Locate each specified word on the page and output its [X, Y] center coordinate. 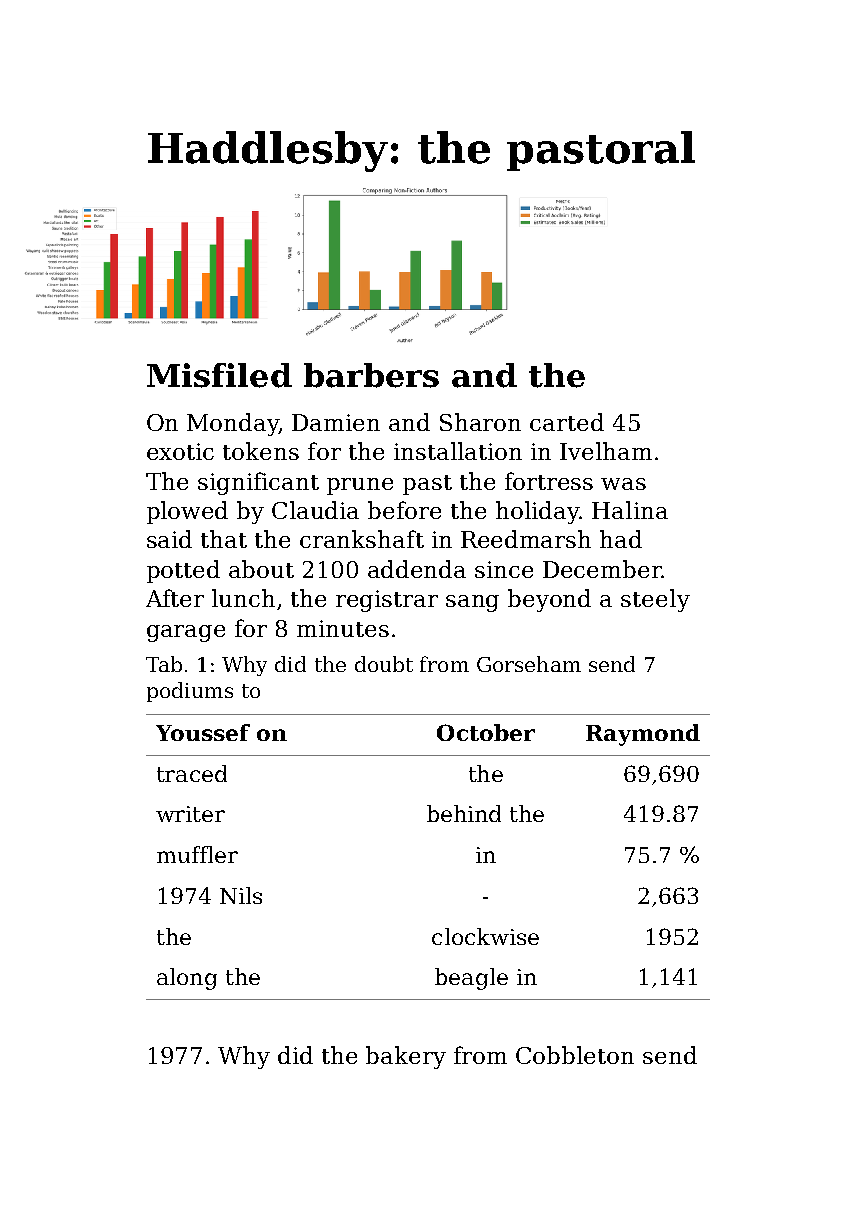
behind [464, 813]
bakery [406, 1057]
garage [186, 633]
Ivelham [606, 451]
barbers [371, 375]
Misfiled [219, 375]
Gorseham [529, 664]
